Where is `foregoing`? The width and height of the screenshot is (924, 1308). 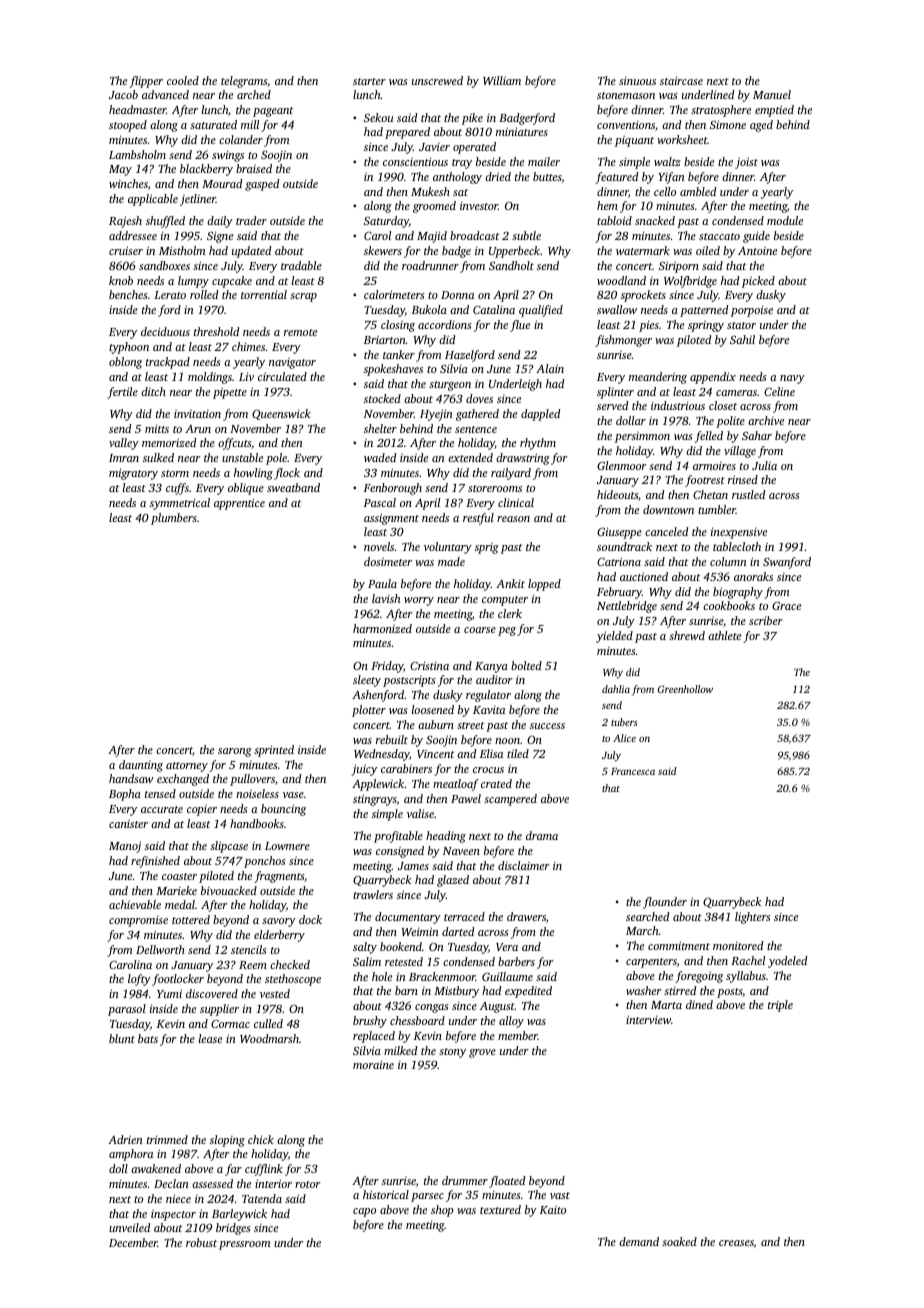 foregoing is located at coordinates (699, 977).
